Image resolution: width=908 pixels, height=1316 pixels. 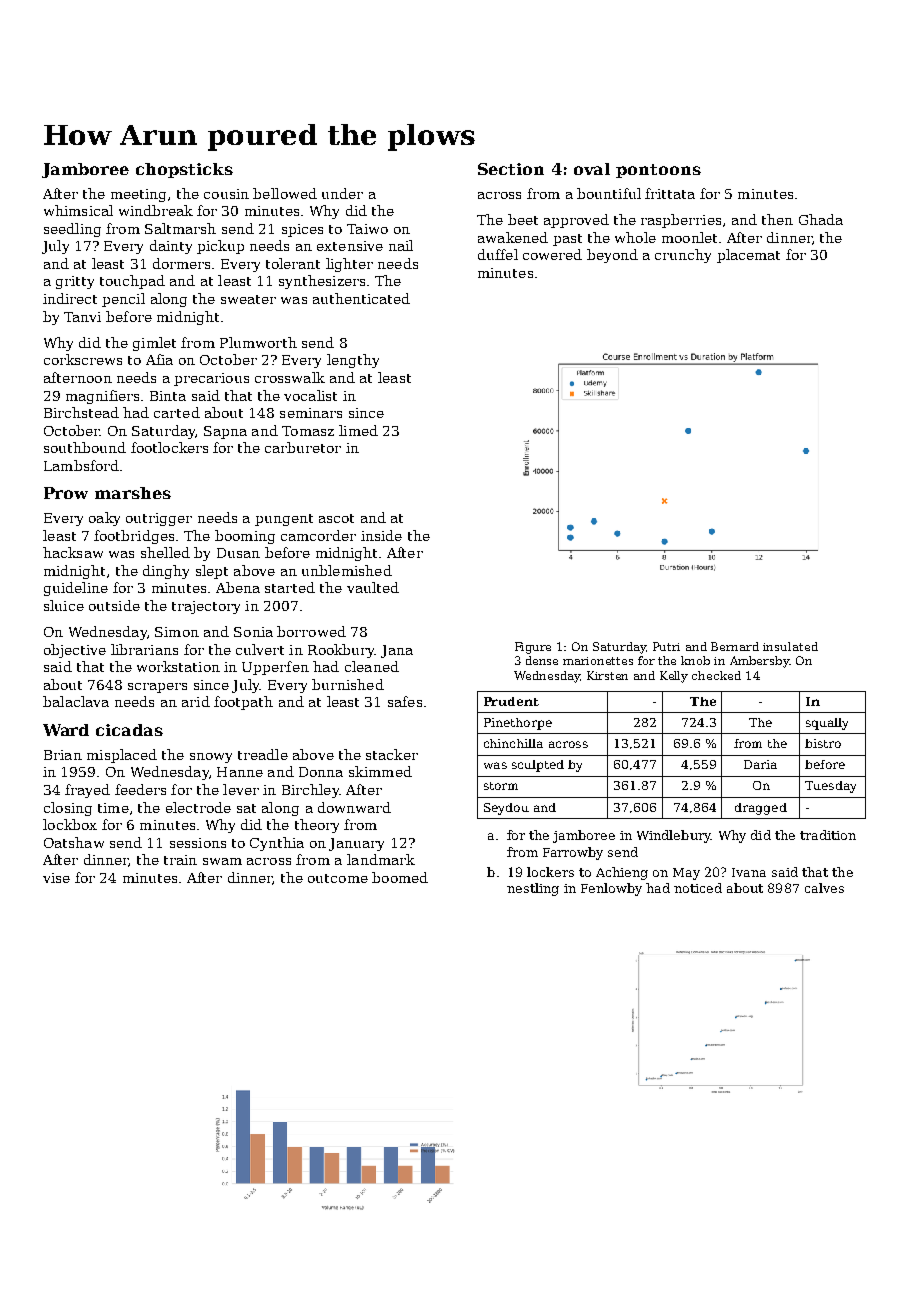 What do you see at coordinates (397, 651) in the screenshot?
I see `Jana` at bounding box center [397, 651].
